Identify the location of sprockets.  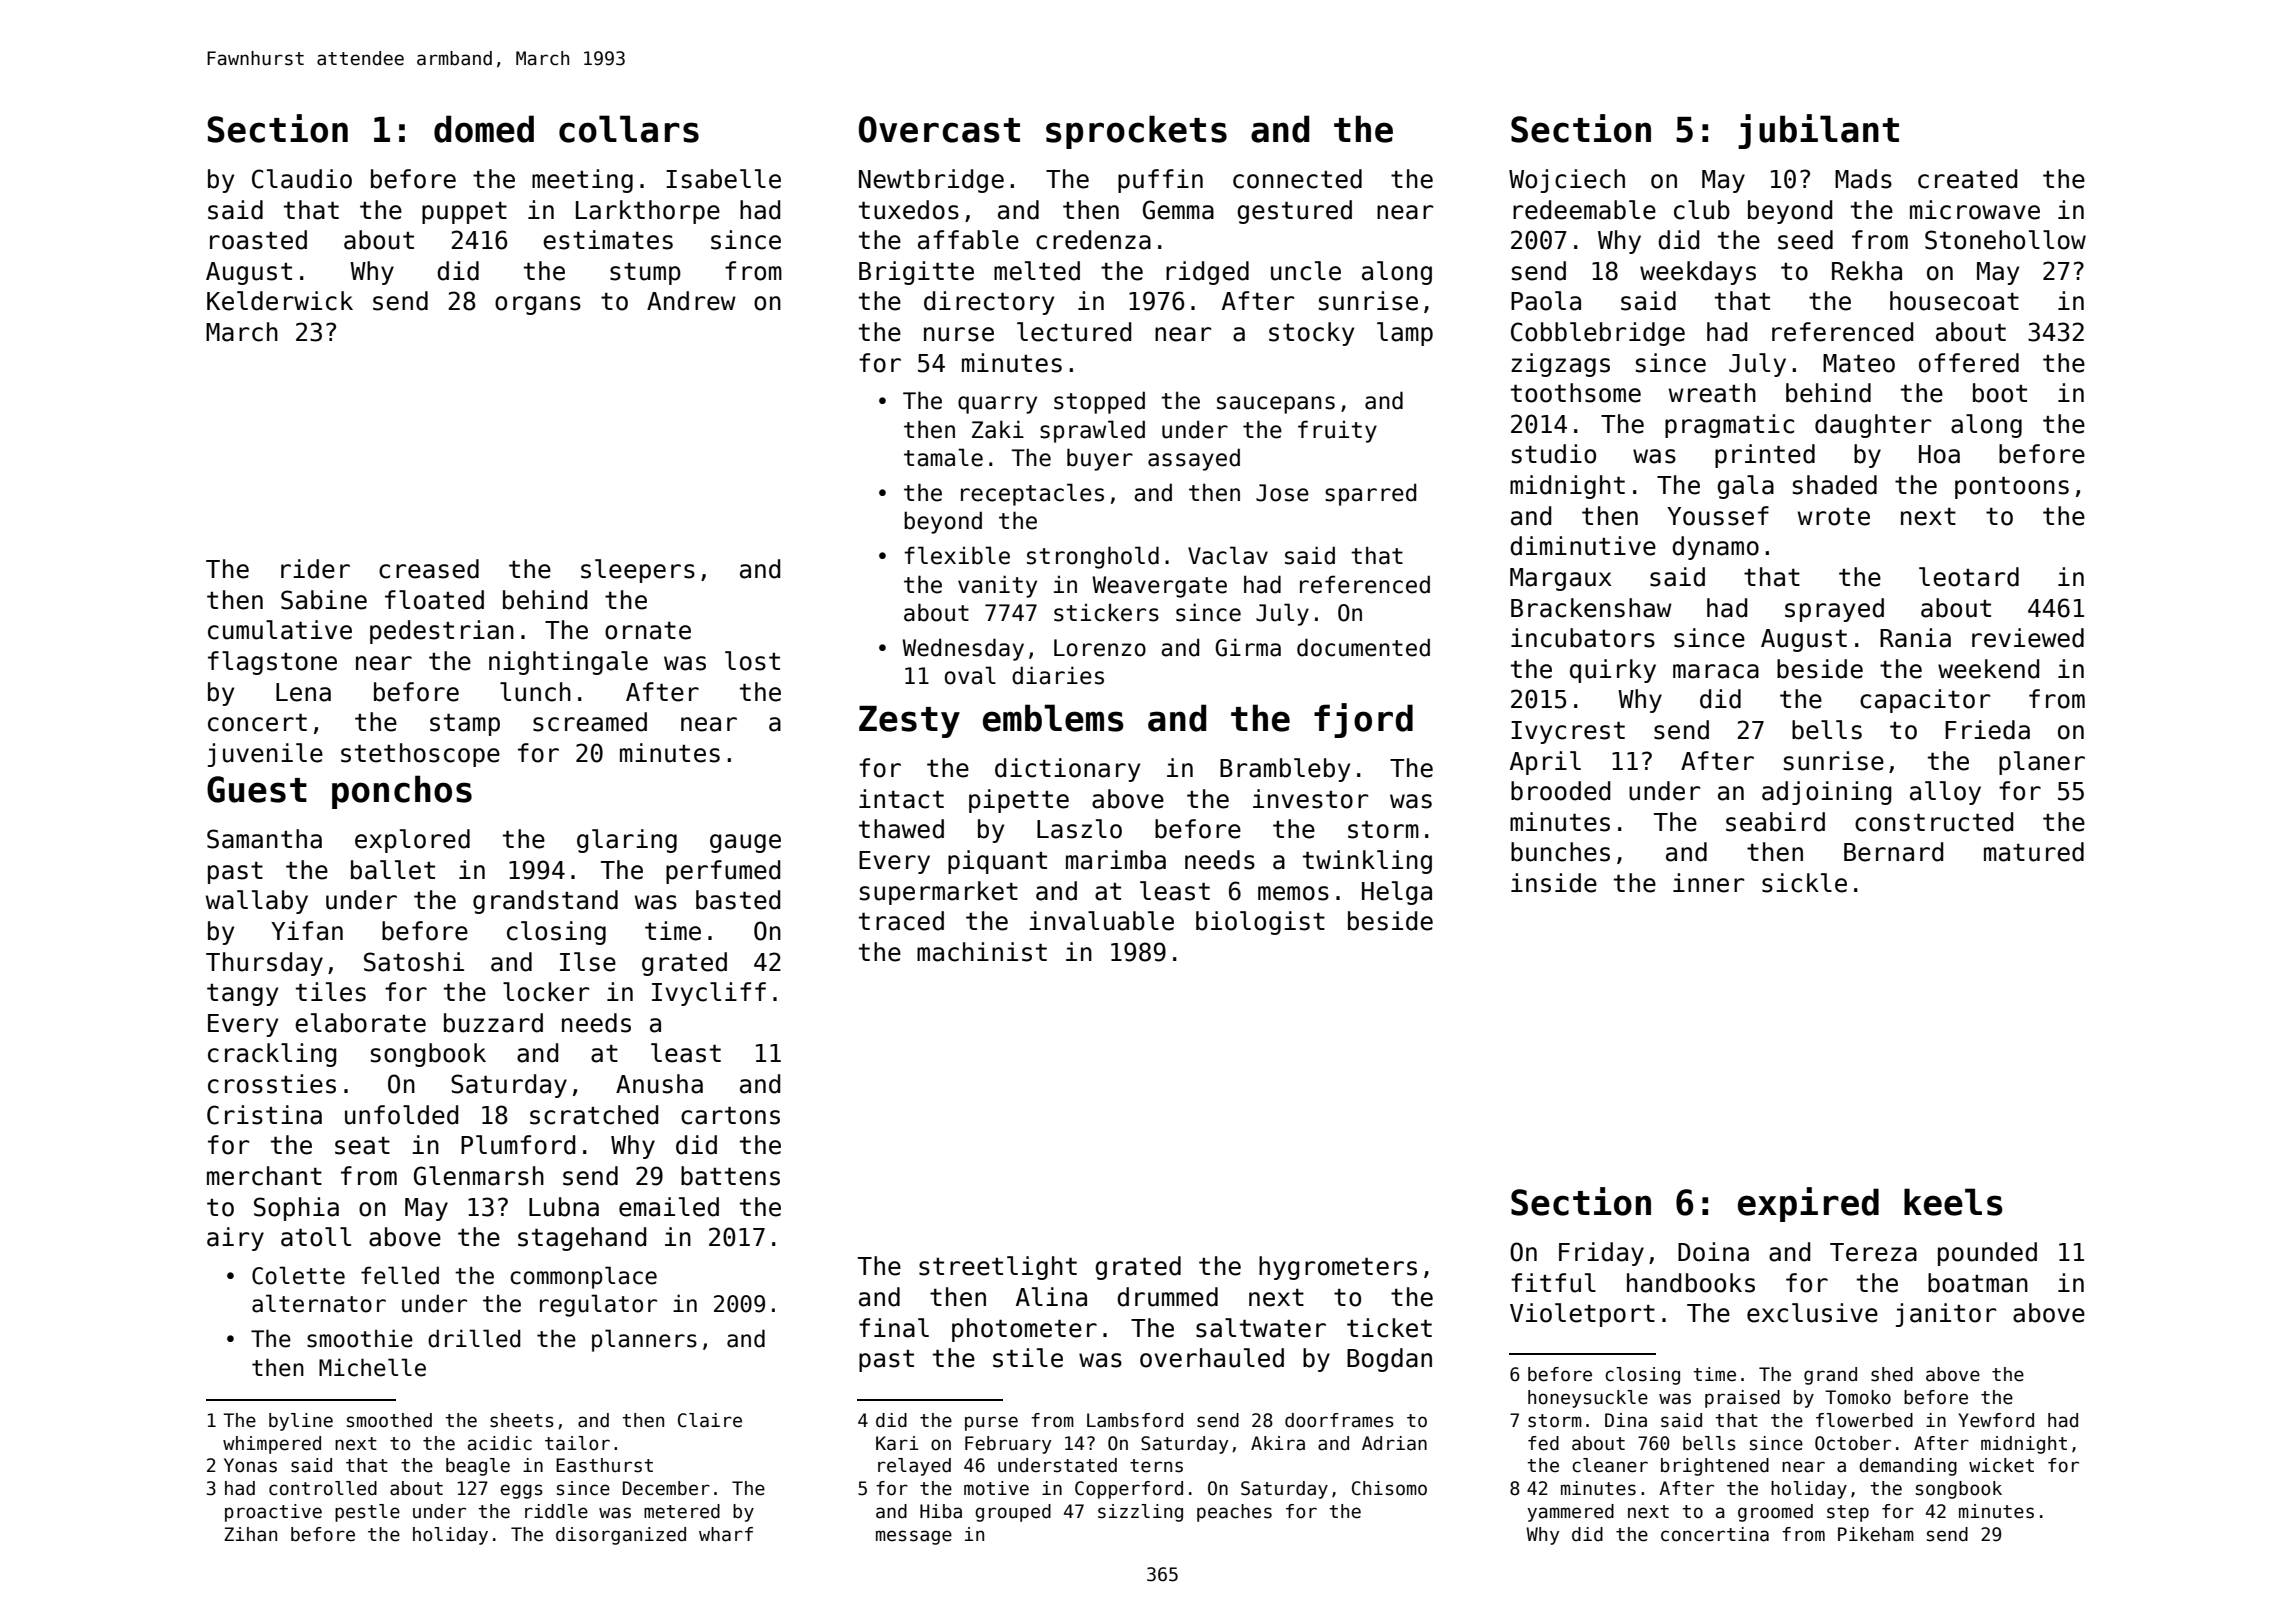
(1136, 132).
